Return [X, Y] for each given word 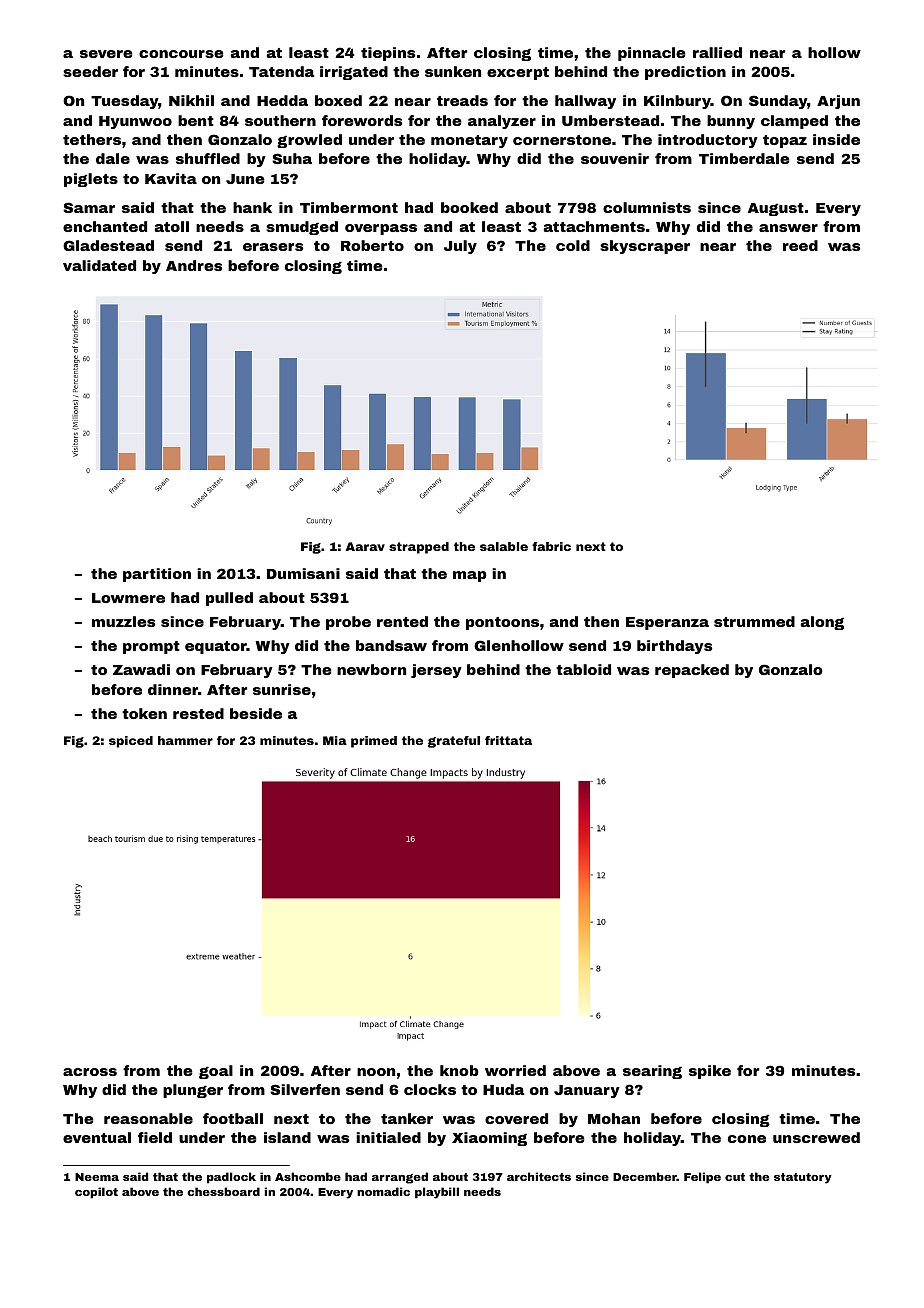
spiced [131, 742]
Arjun [838, 102]
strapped [419, 548]
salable [504, 546]
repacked [692, 671]
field [155, 1137]
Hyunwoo [135, 122]
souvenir [615, 158]
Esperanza [667, 623]
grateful [454, 742]
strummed [754, 621]
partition [157, 575]
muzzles [123, 621]
